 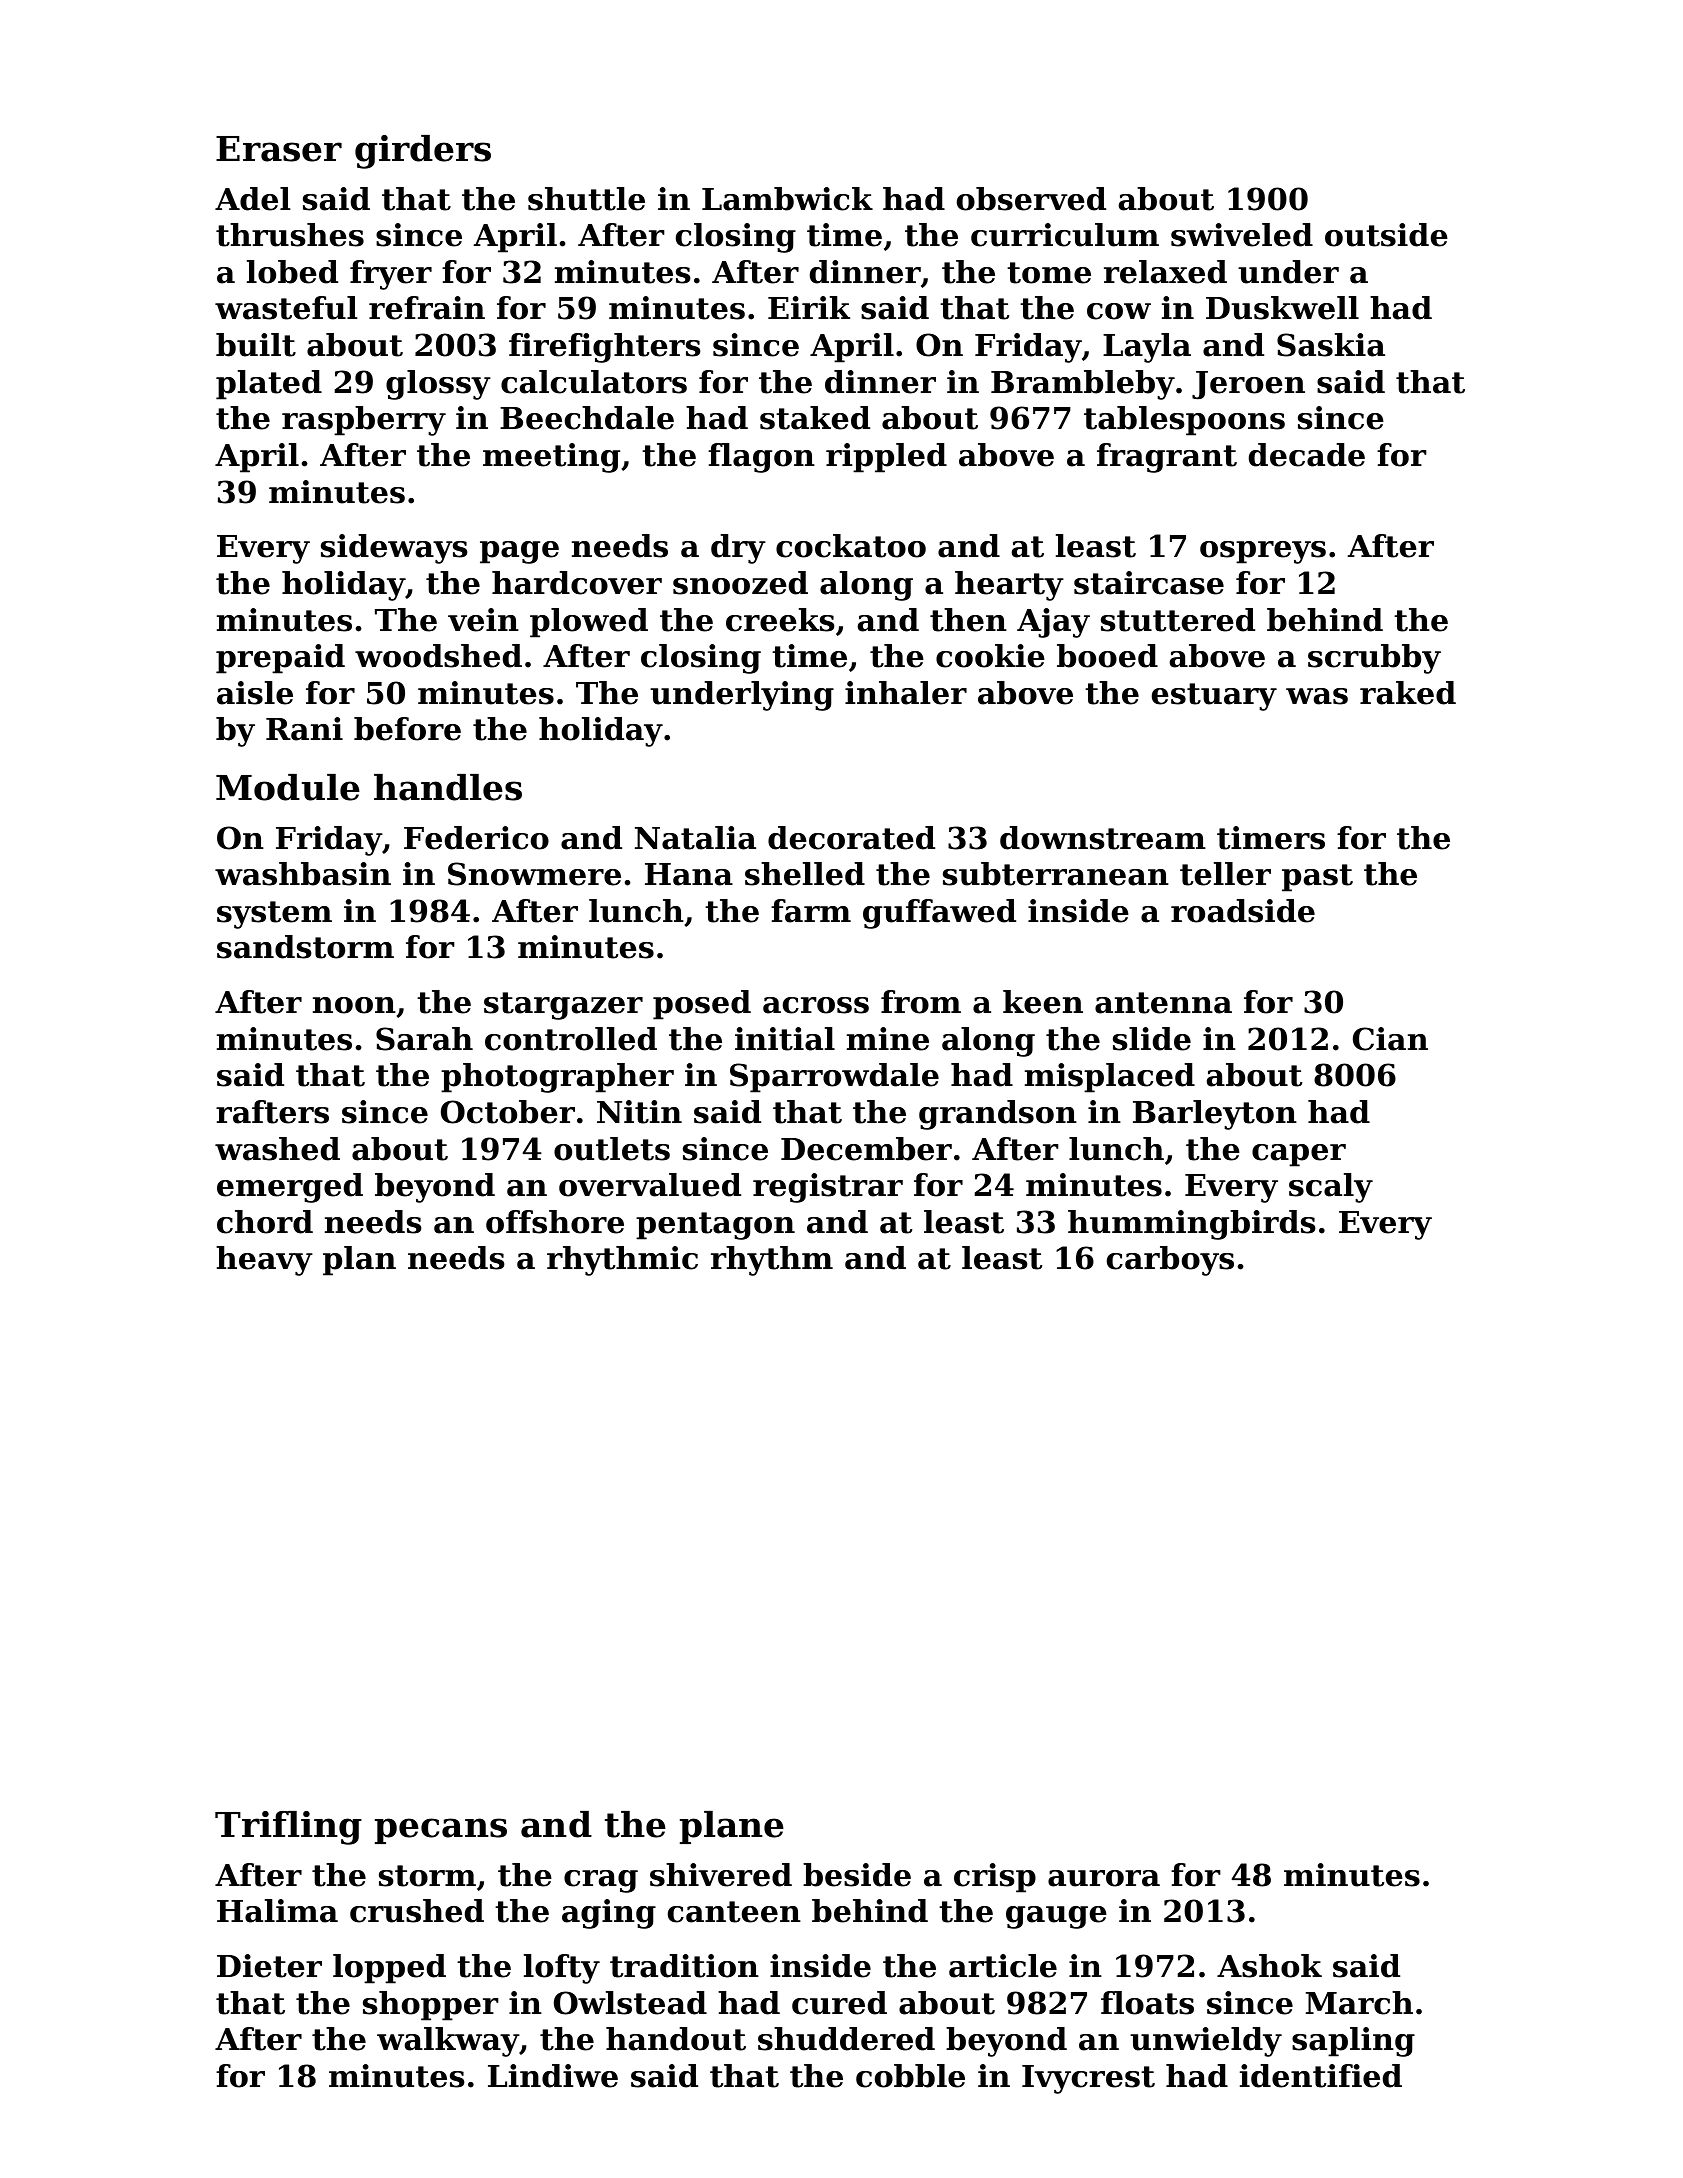 I want to click on pecans, so click(x=441, y=1831).
